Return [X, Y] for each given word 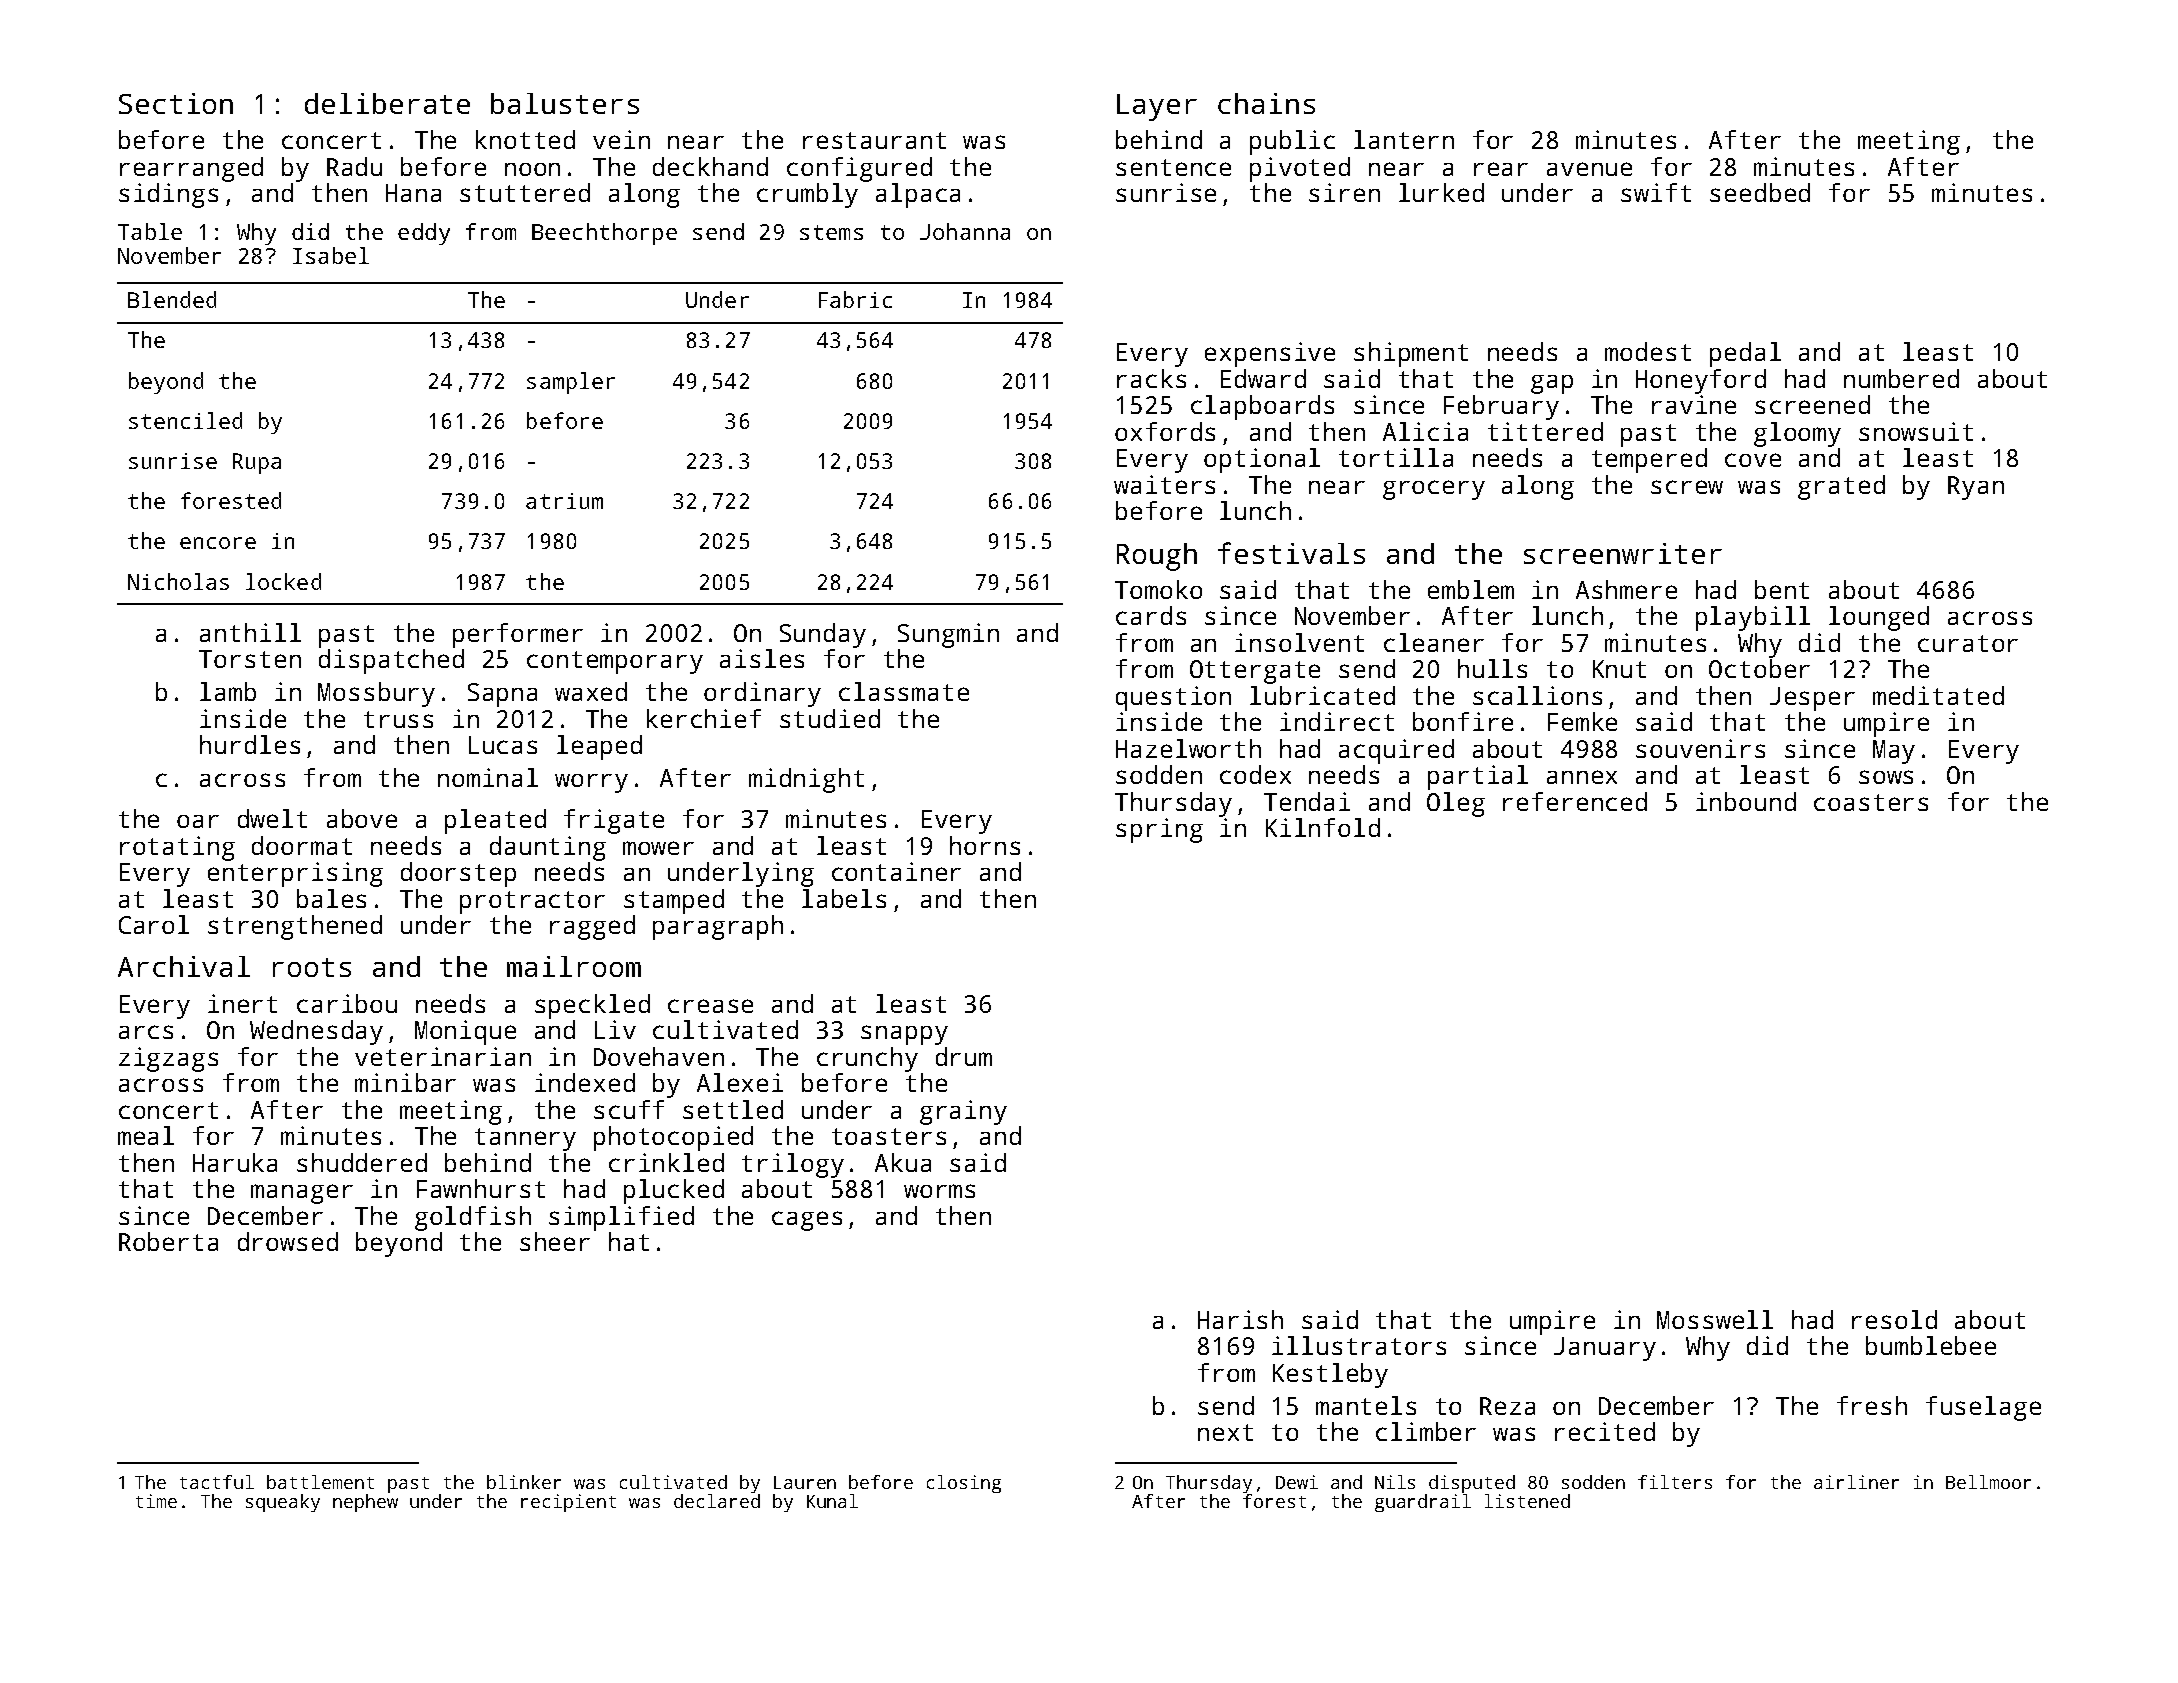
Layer [1157, 107]
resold [1894, 1319]
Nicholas [178, 581]
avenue [1589, 169]
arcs [146, 1032]
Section [176, 103]
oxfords [1165, 431]
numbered [1901, 378]
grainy [963, 1112]
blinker [524, 1482]
